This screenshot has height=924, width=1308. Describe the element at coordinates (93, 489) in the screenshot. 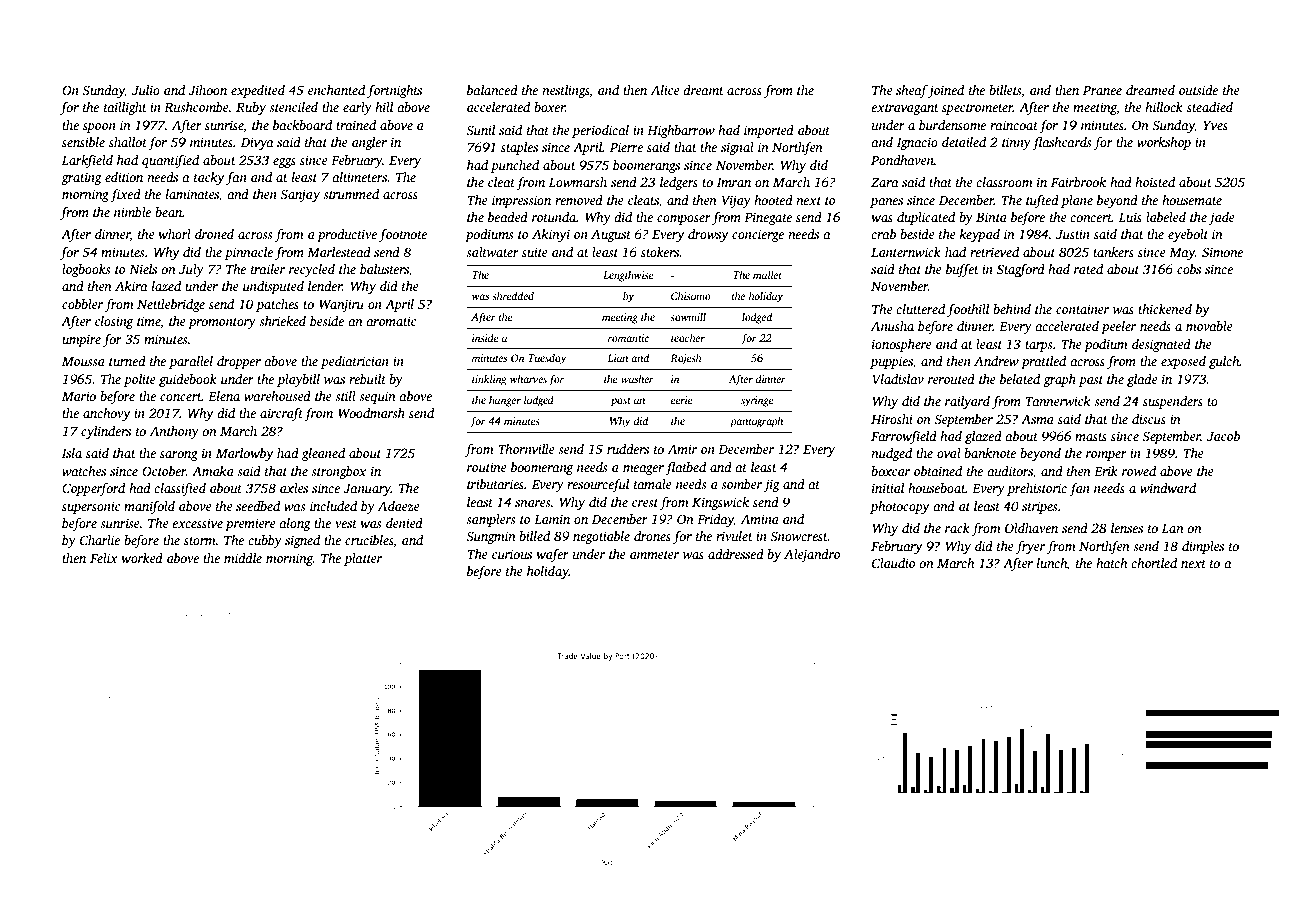

I see `Copperford` at that location.
